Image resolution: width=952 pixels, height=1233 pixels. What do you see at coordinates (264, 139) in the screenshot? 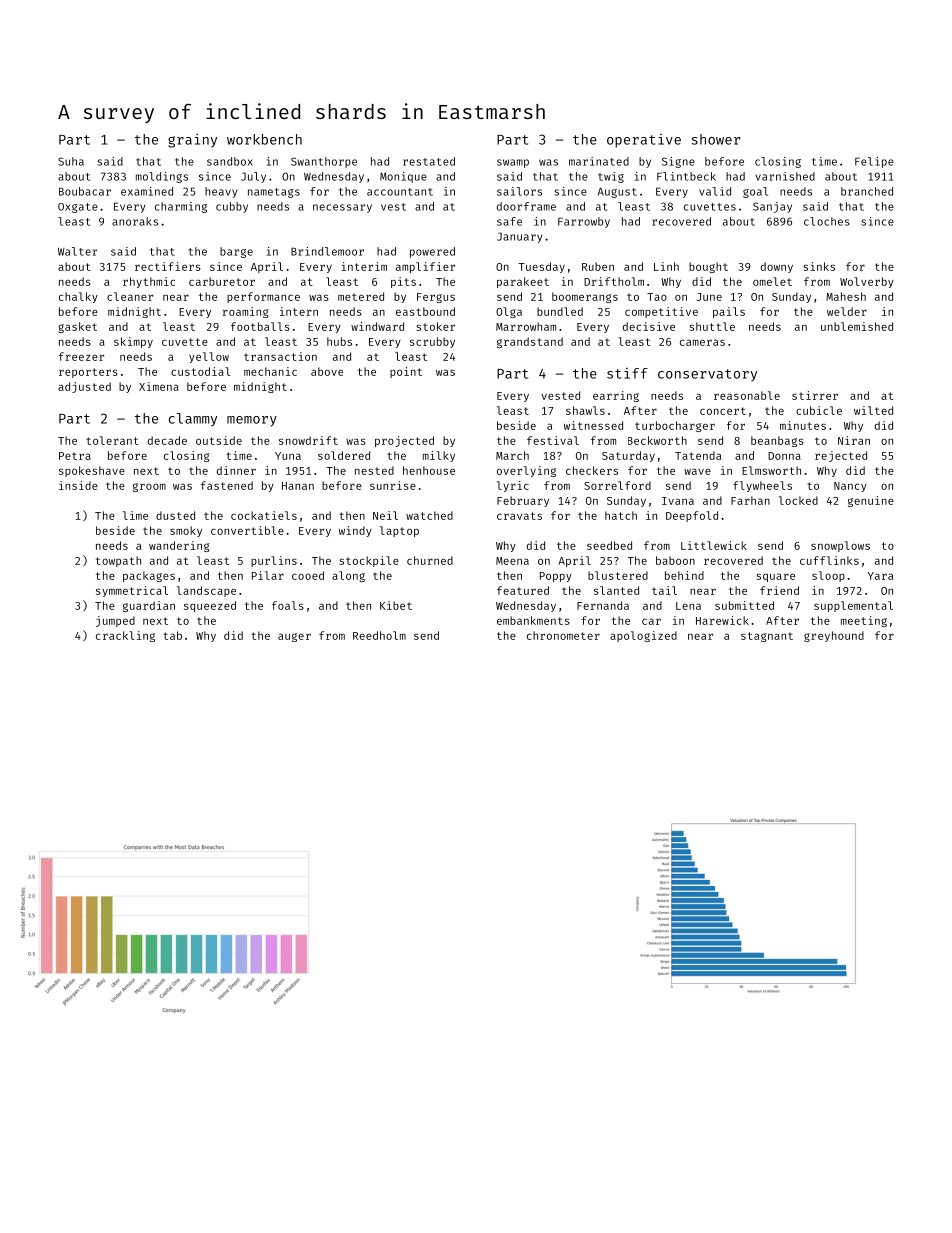
I see `workbench` at bounding box center [264, 139].
